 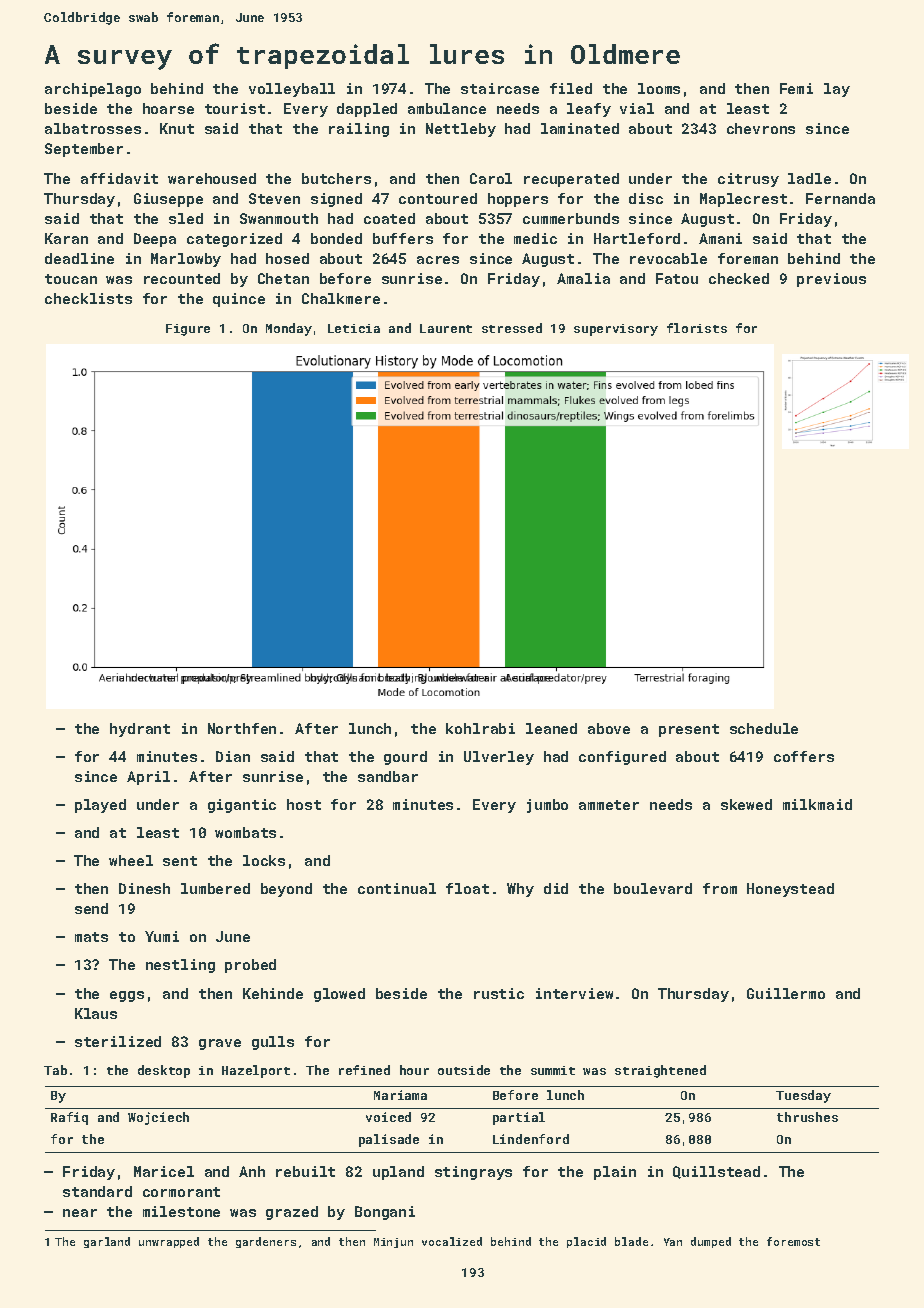 What do you see at coordinates (71, 279) in the page?
I see `toucan` at bounding box center [71, 279].
